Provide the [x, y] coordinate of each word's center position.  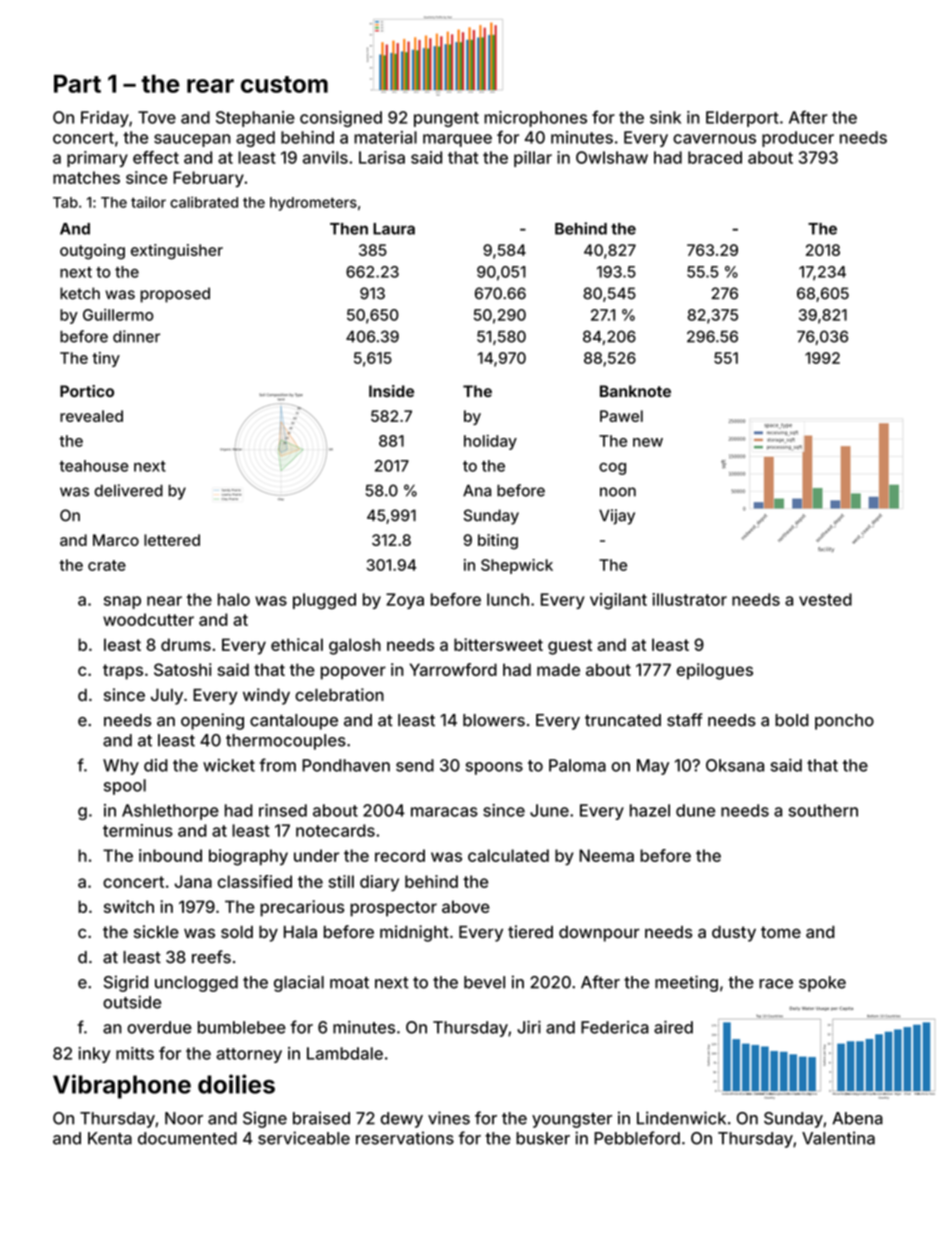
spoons [494, 768]
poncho [844, 722]
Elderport [742, 119]
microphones [535, 119]
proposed [175, 295]
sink [665, 117]
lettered [172, 540]
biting [498, 542]
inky [94, 1055]
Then [349, 229]
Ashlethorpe [170, 812]
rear [210, 86]
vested [825, 599]
